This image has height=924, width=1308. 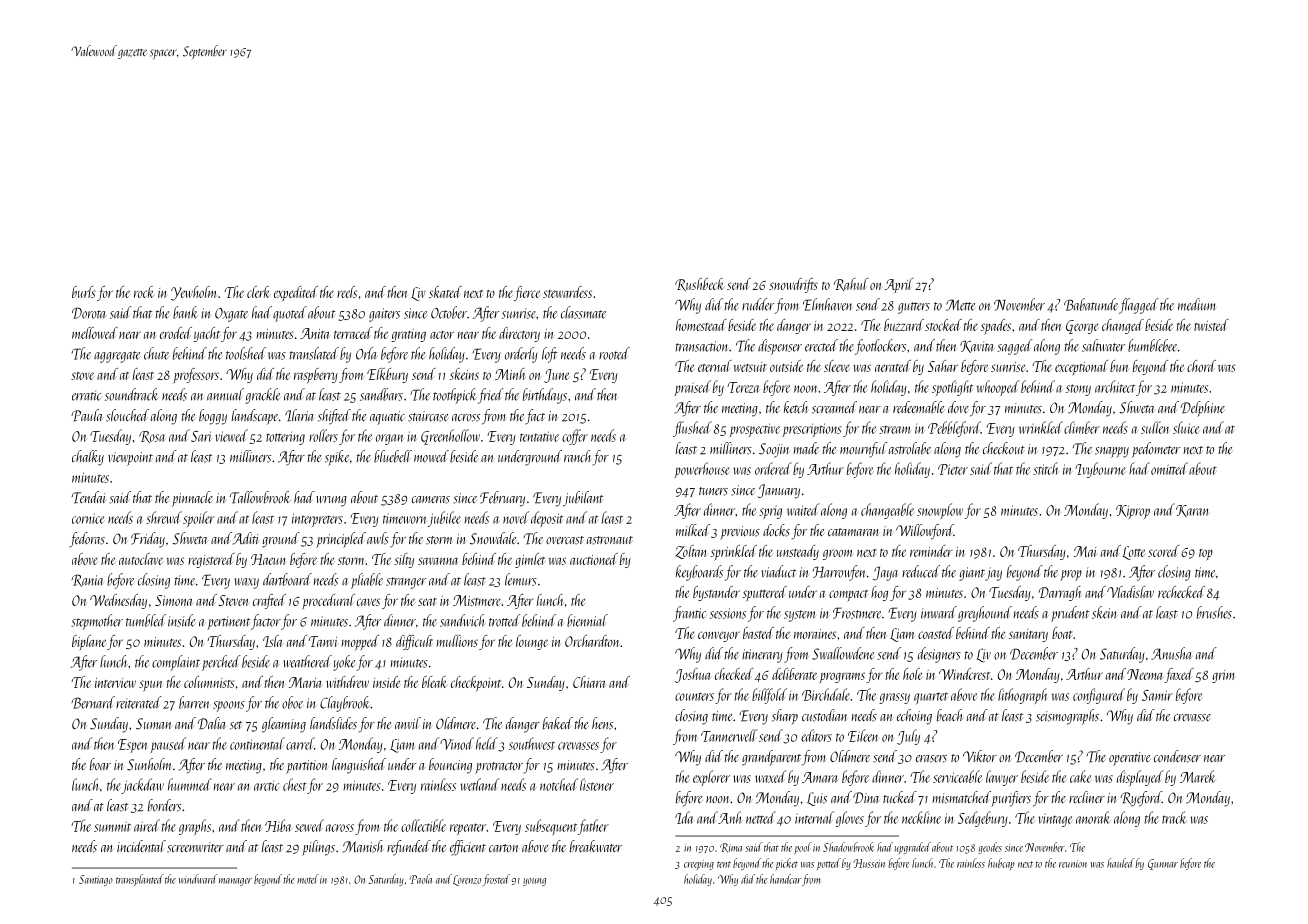 I want to click on fierce, so click(x=527, y=293).
